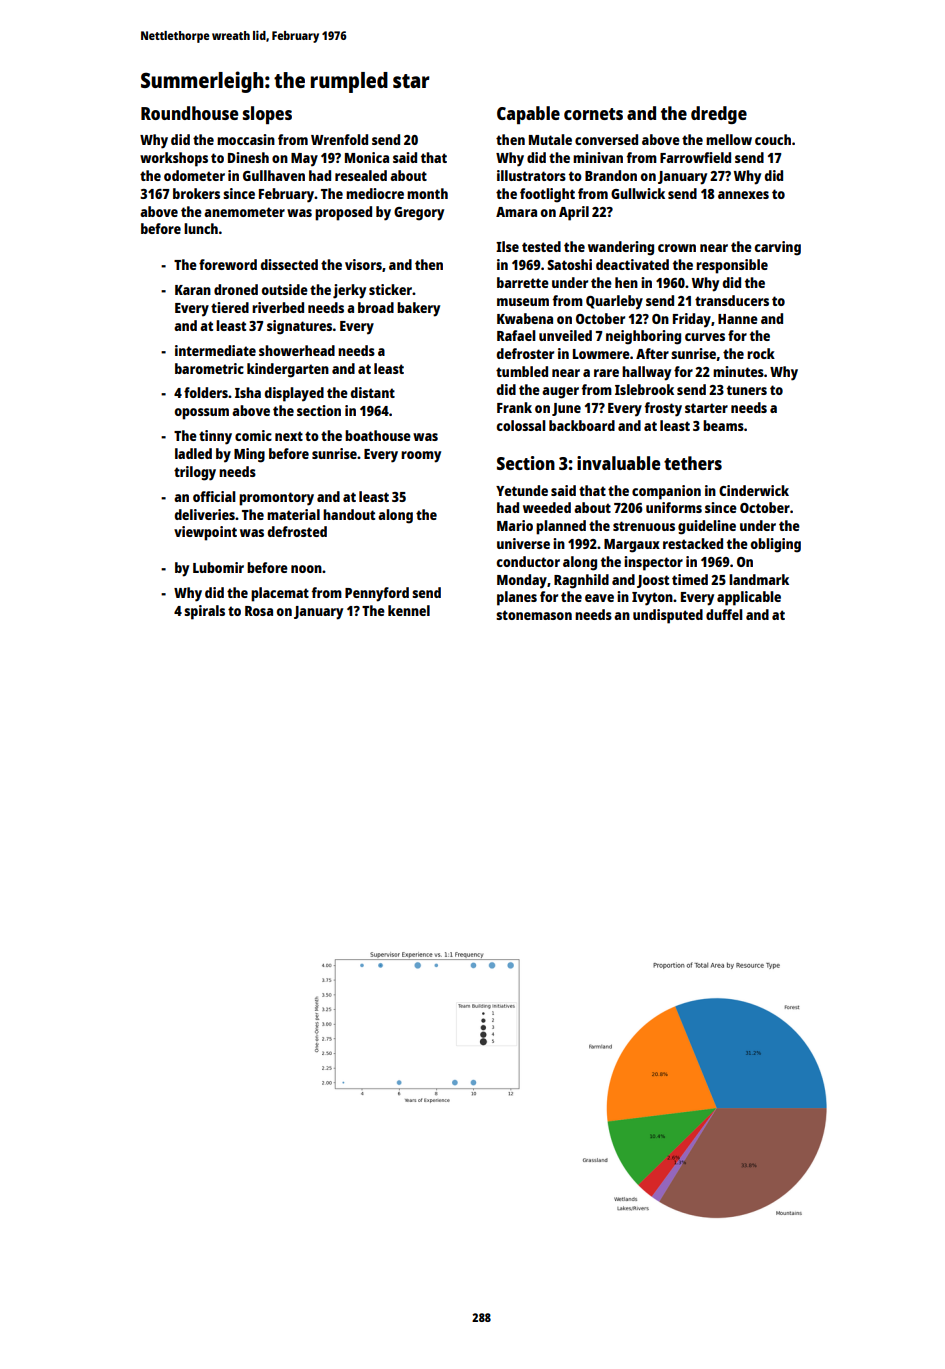 Image resolution: width=945 pixels, height=1369 pixels. Describe the element at coordinates (614, 302) in the screenshot. I see `Quarleby` at that location.
